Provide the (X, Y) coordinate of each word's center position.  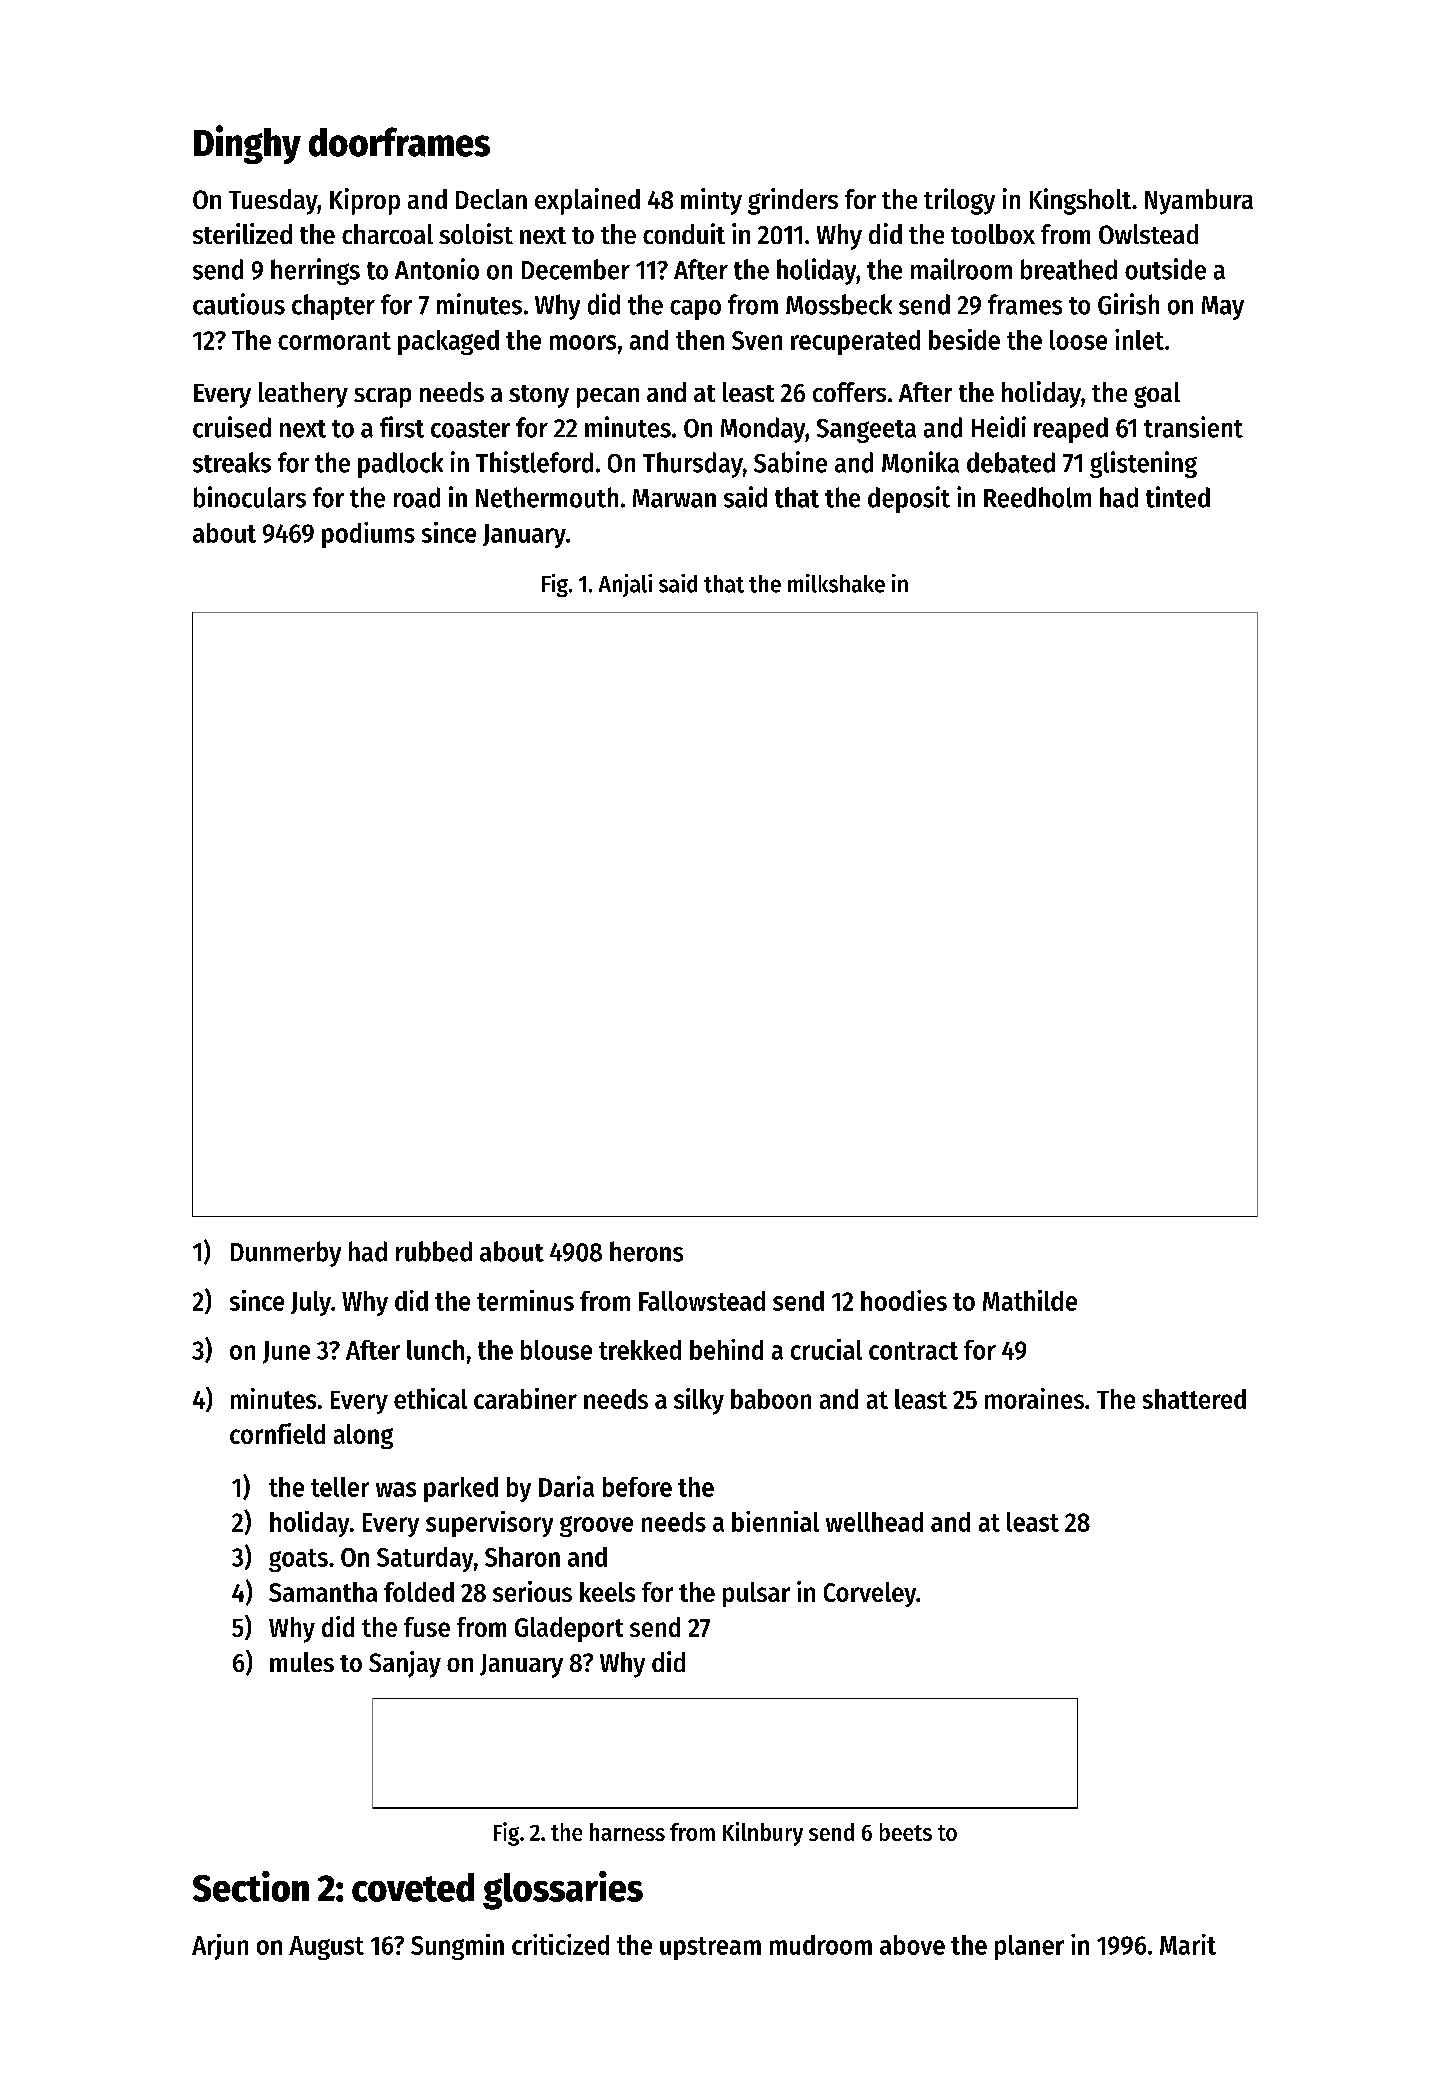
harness (627, 1832)
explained (587, 201)
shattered (1194, 1399)
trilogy (959, 201)
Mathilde (1030, 1300)
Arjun (220, 1947)
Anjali (625, 585)
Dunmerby (286, 1254)
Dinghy (247, 144)
